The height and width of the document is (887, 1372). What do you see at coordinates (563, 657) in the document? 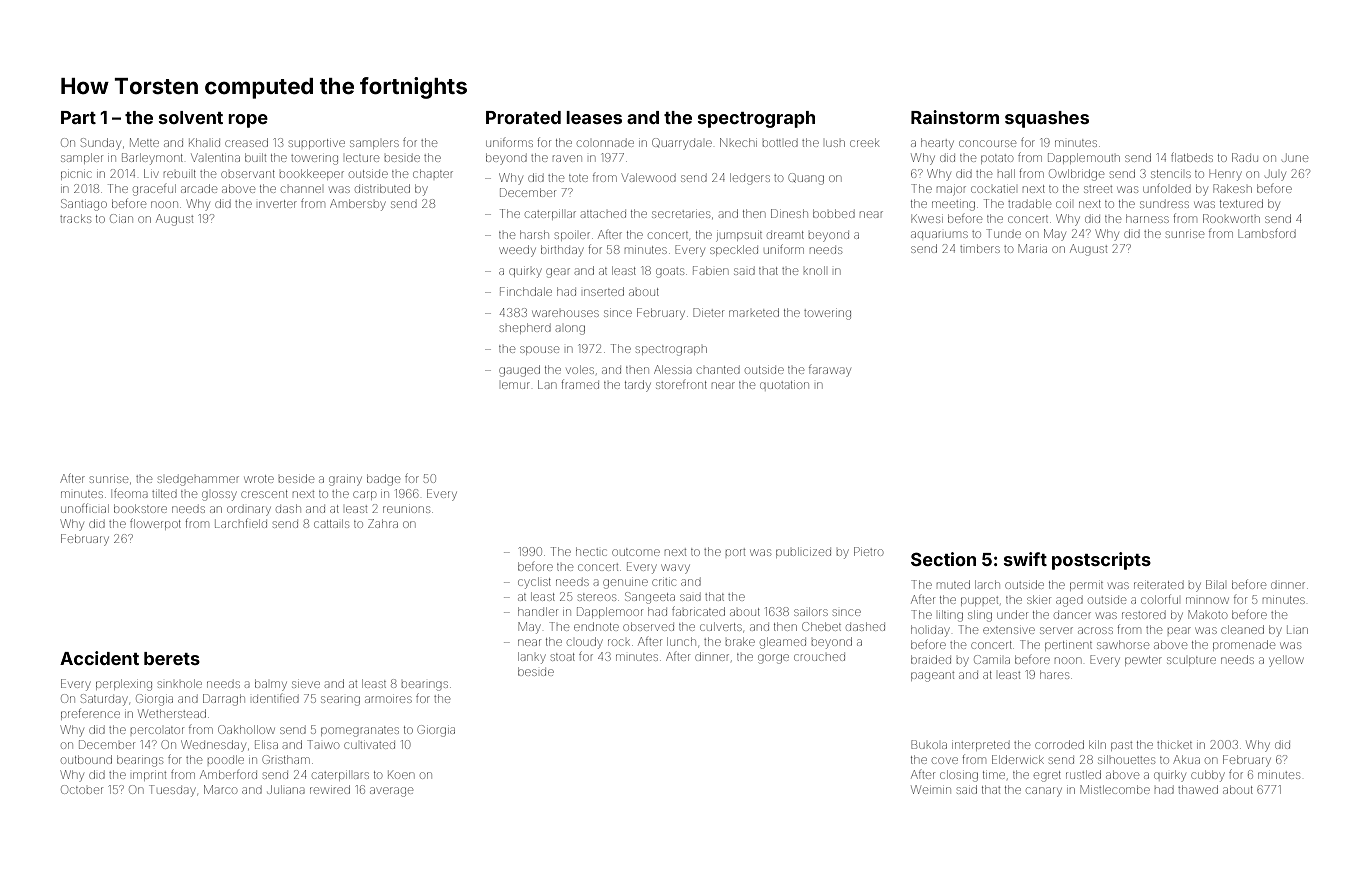
I see `stoat` at bounding box center [563, 657].
